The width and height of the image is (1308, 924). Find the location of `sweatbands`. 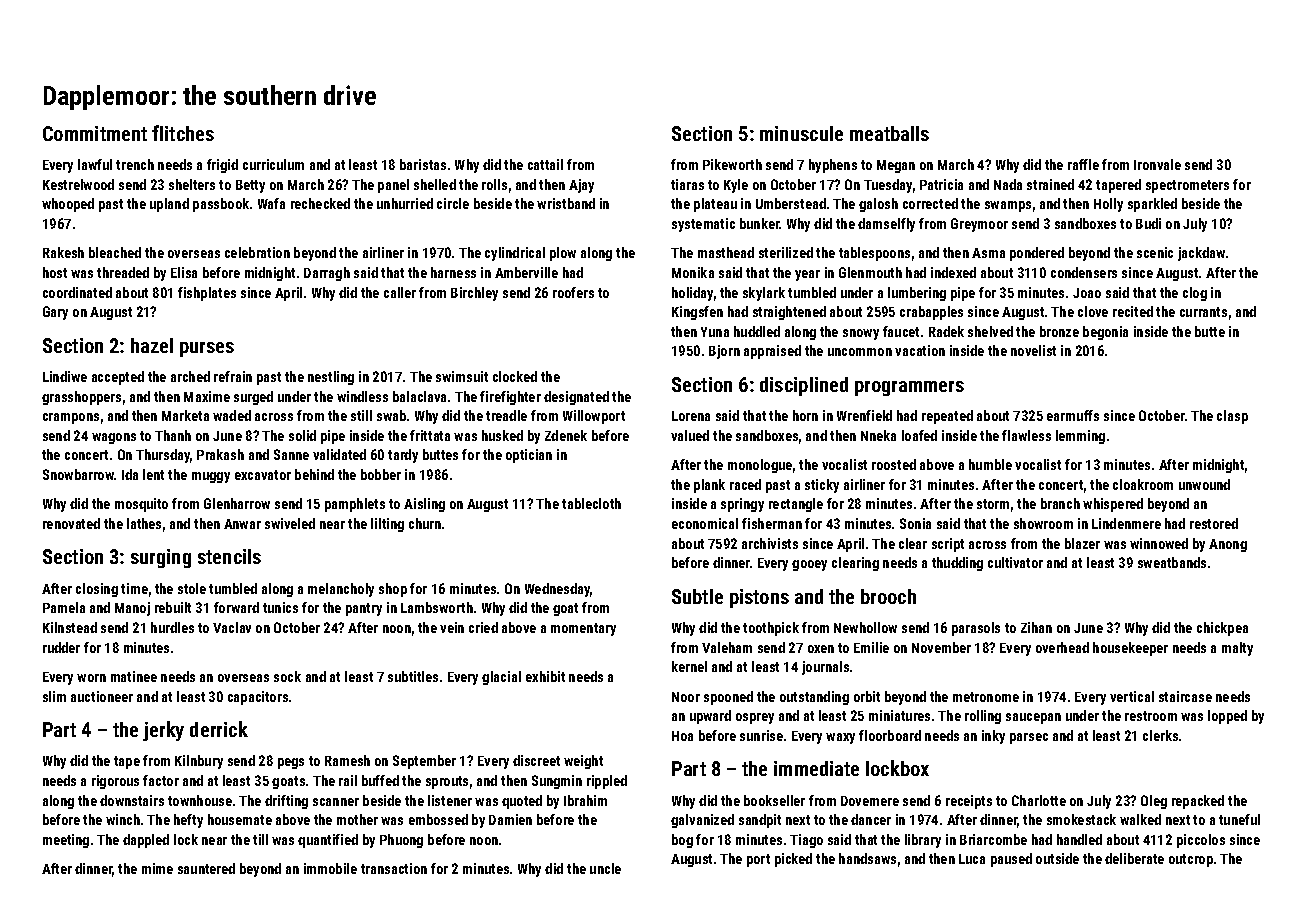

sweatbands is located at coordinates (1172, 562).
